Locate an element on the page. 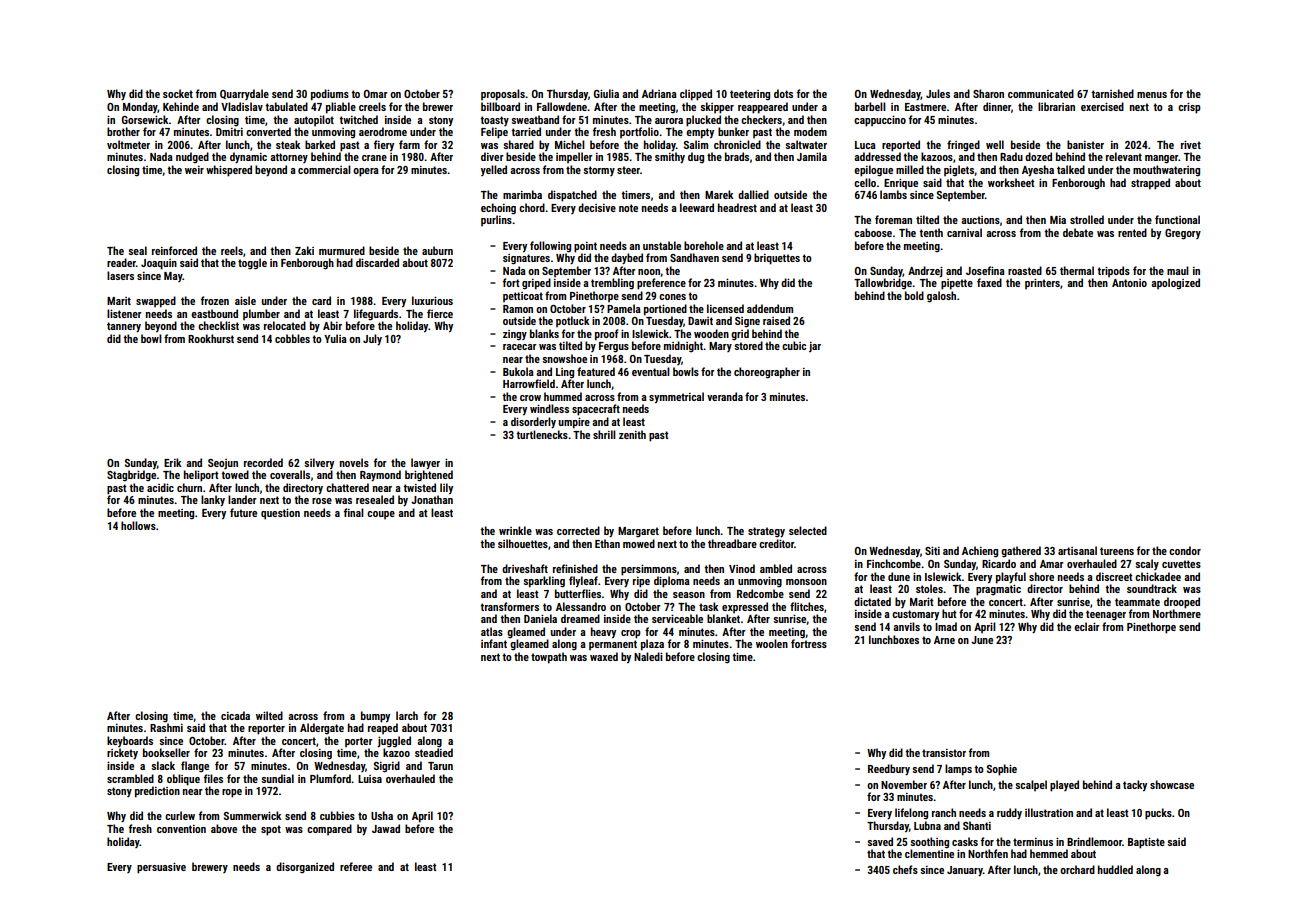  tarnished is located at coordinates (1112, 93).
